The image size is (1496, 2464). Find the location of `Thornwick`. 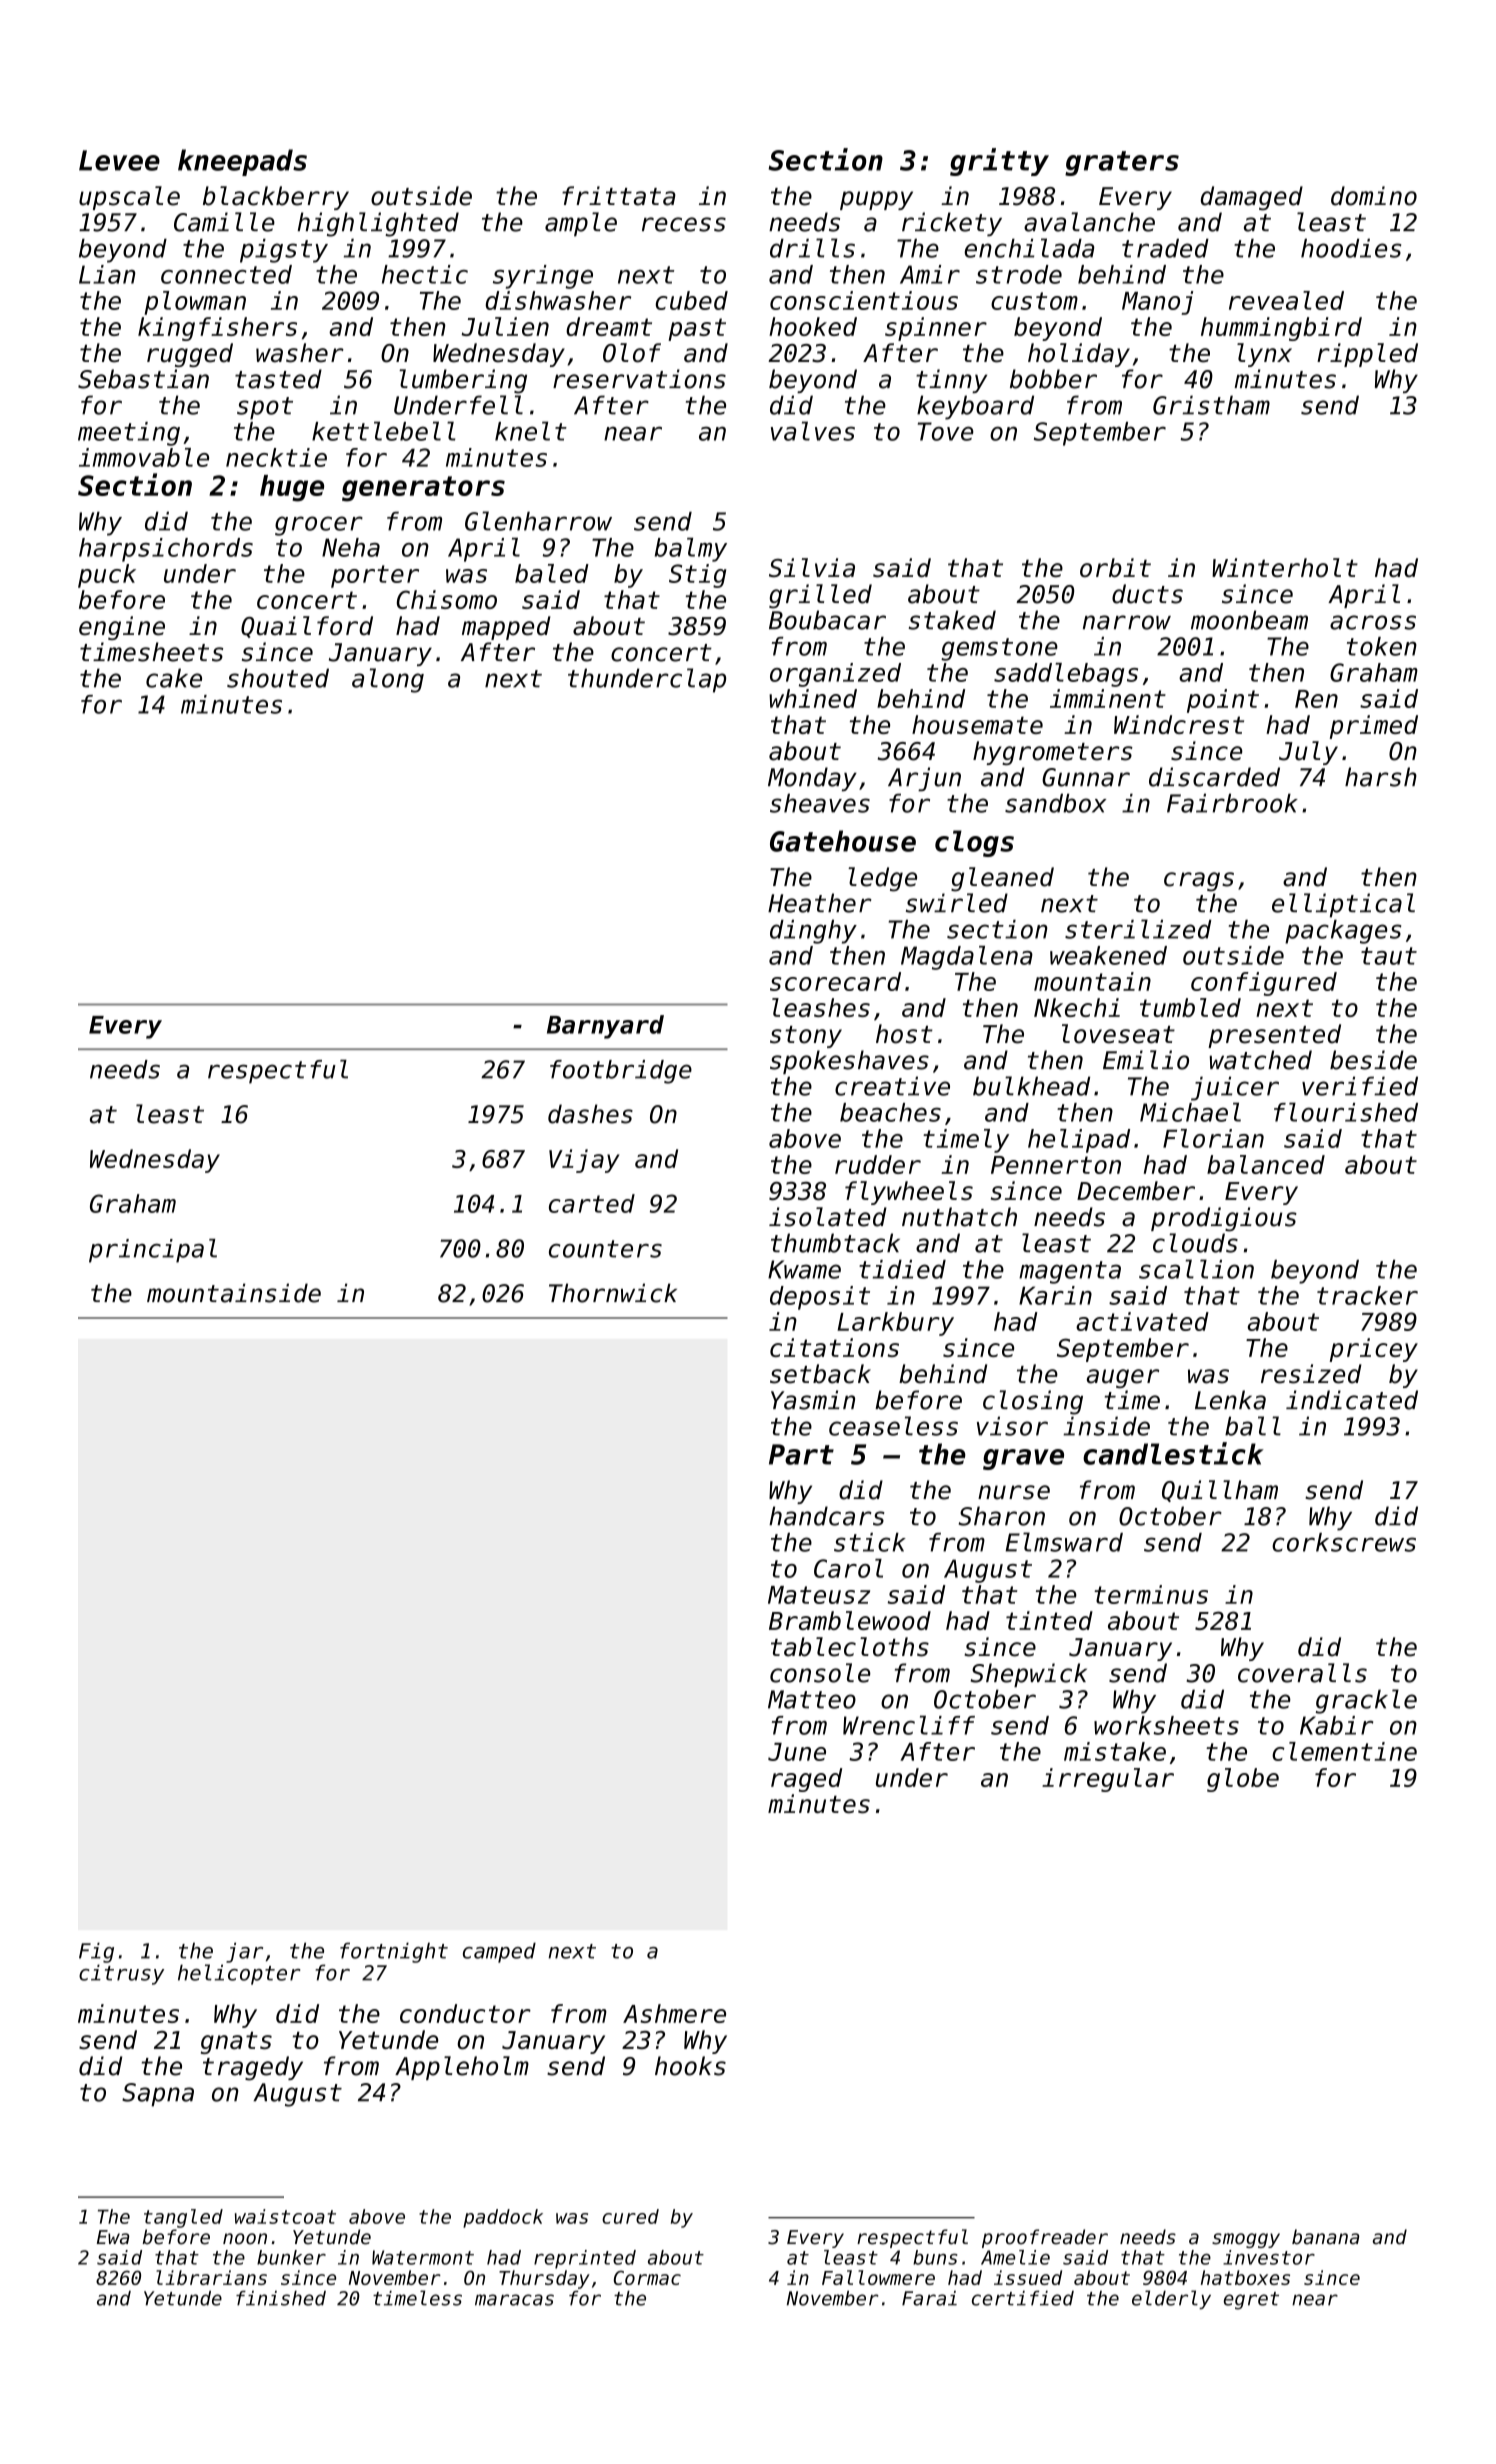

Thornwick is located at coordinates (613, 1293).
